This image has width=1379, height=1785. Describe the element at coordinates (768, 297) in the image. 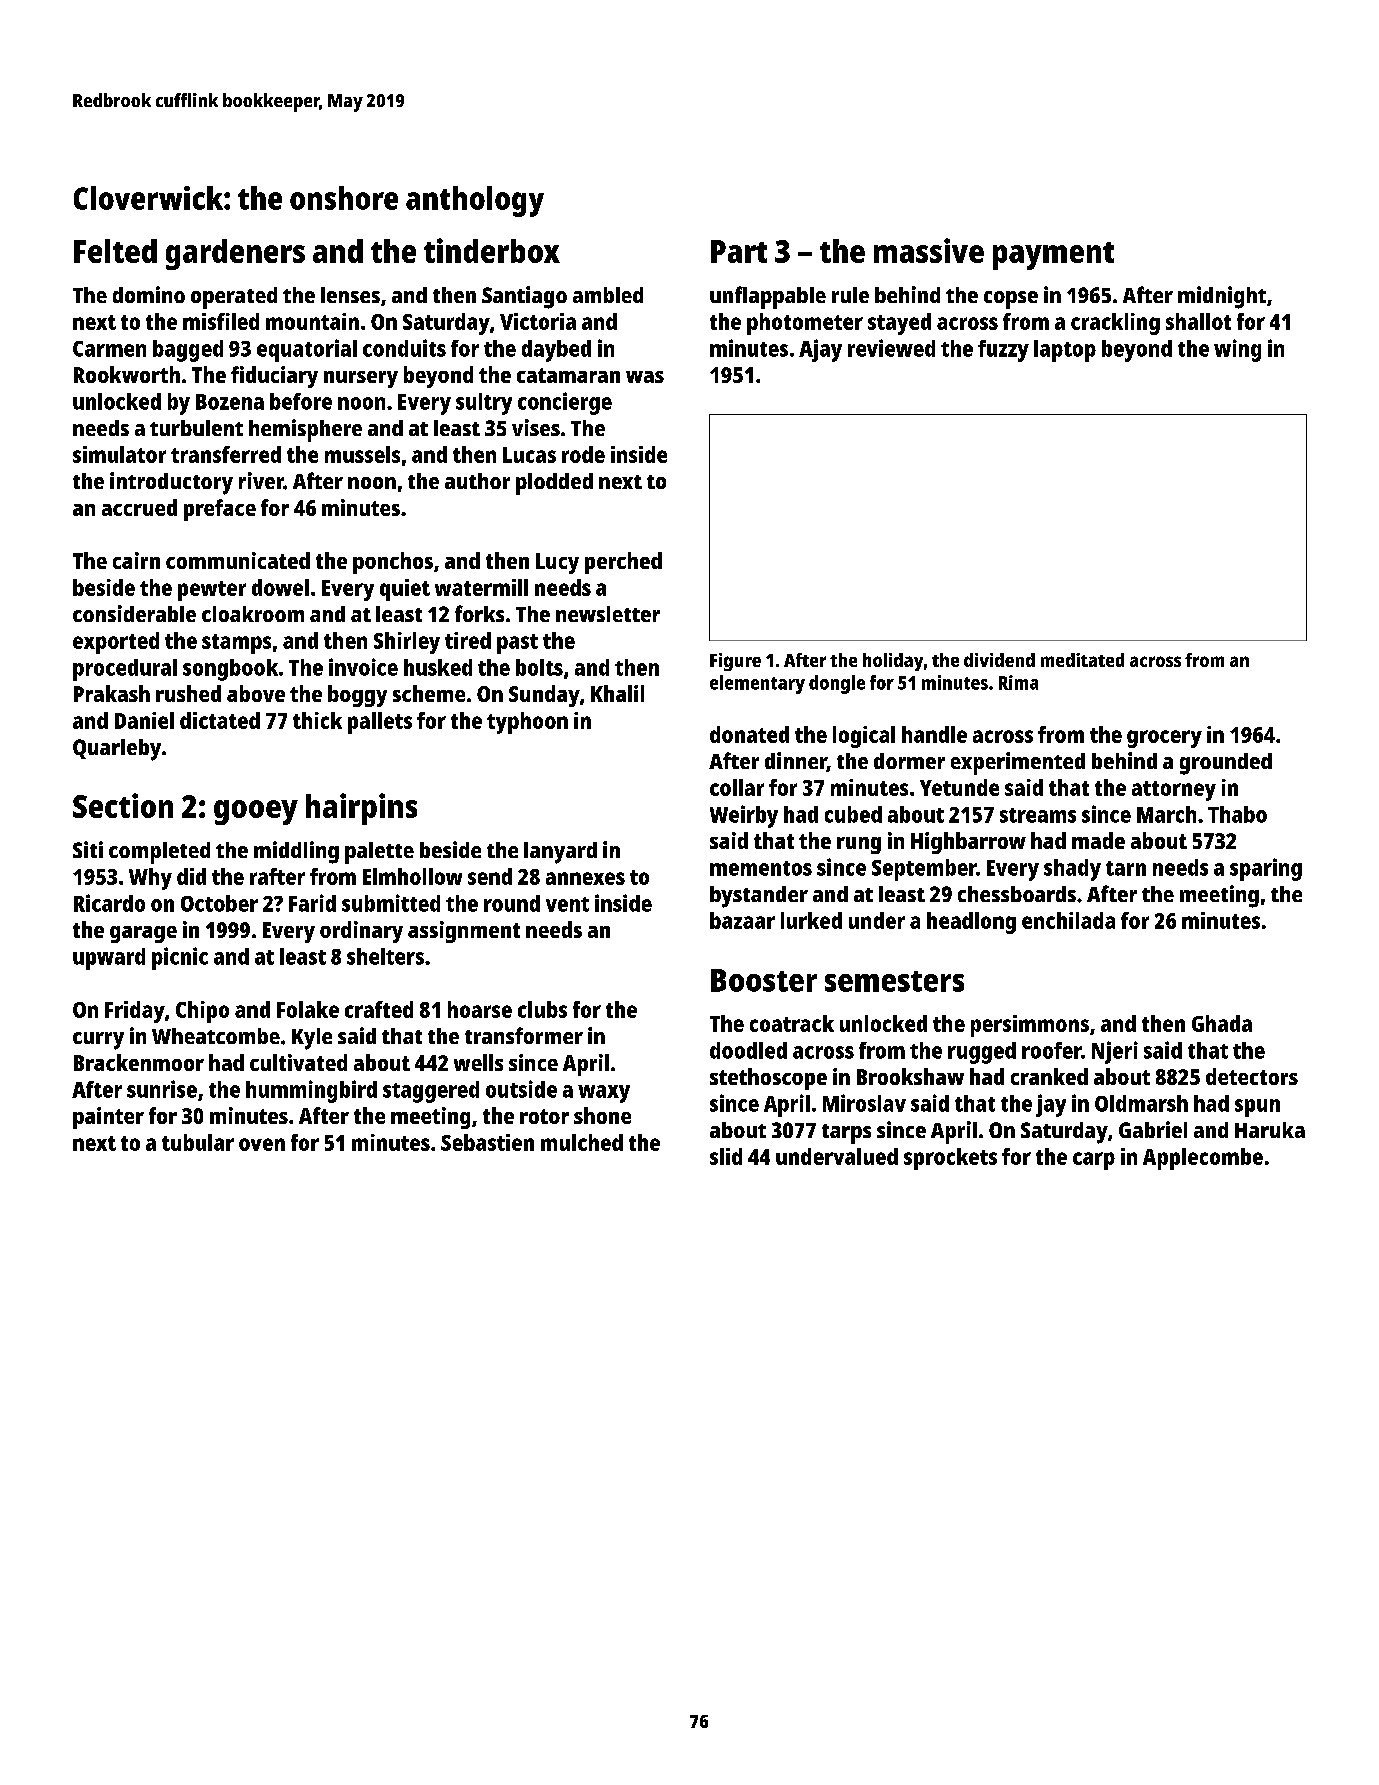

I see `unflappable` at that location.
